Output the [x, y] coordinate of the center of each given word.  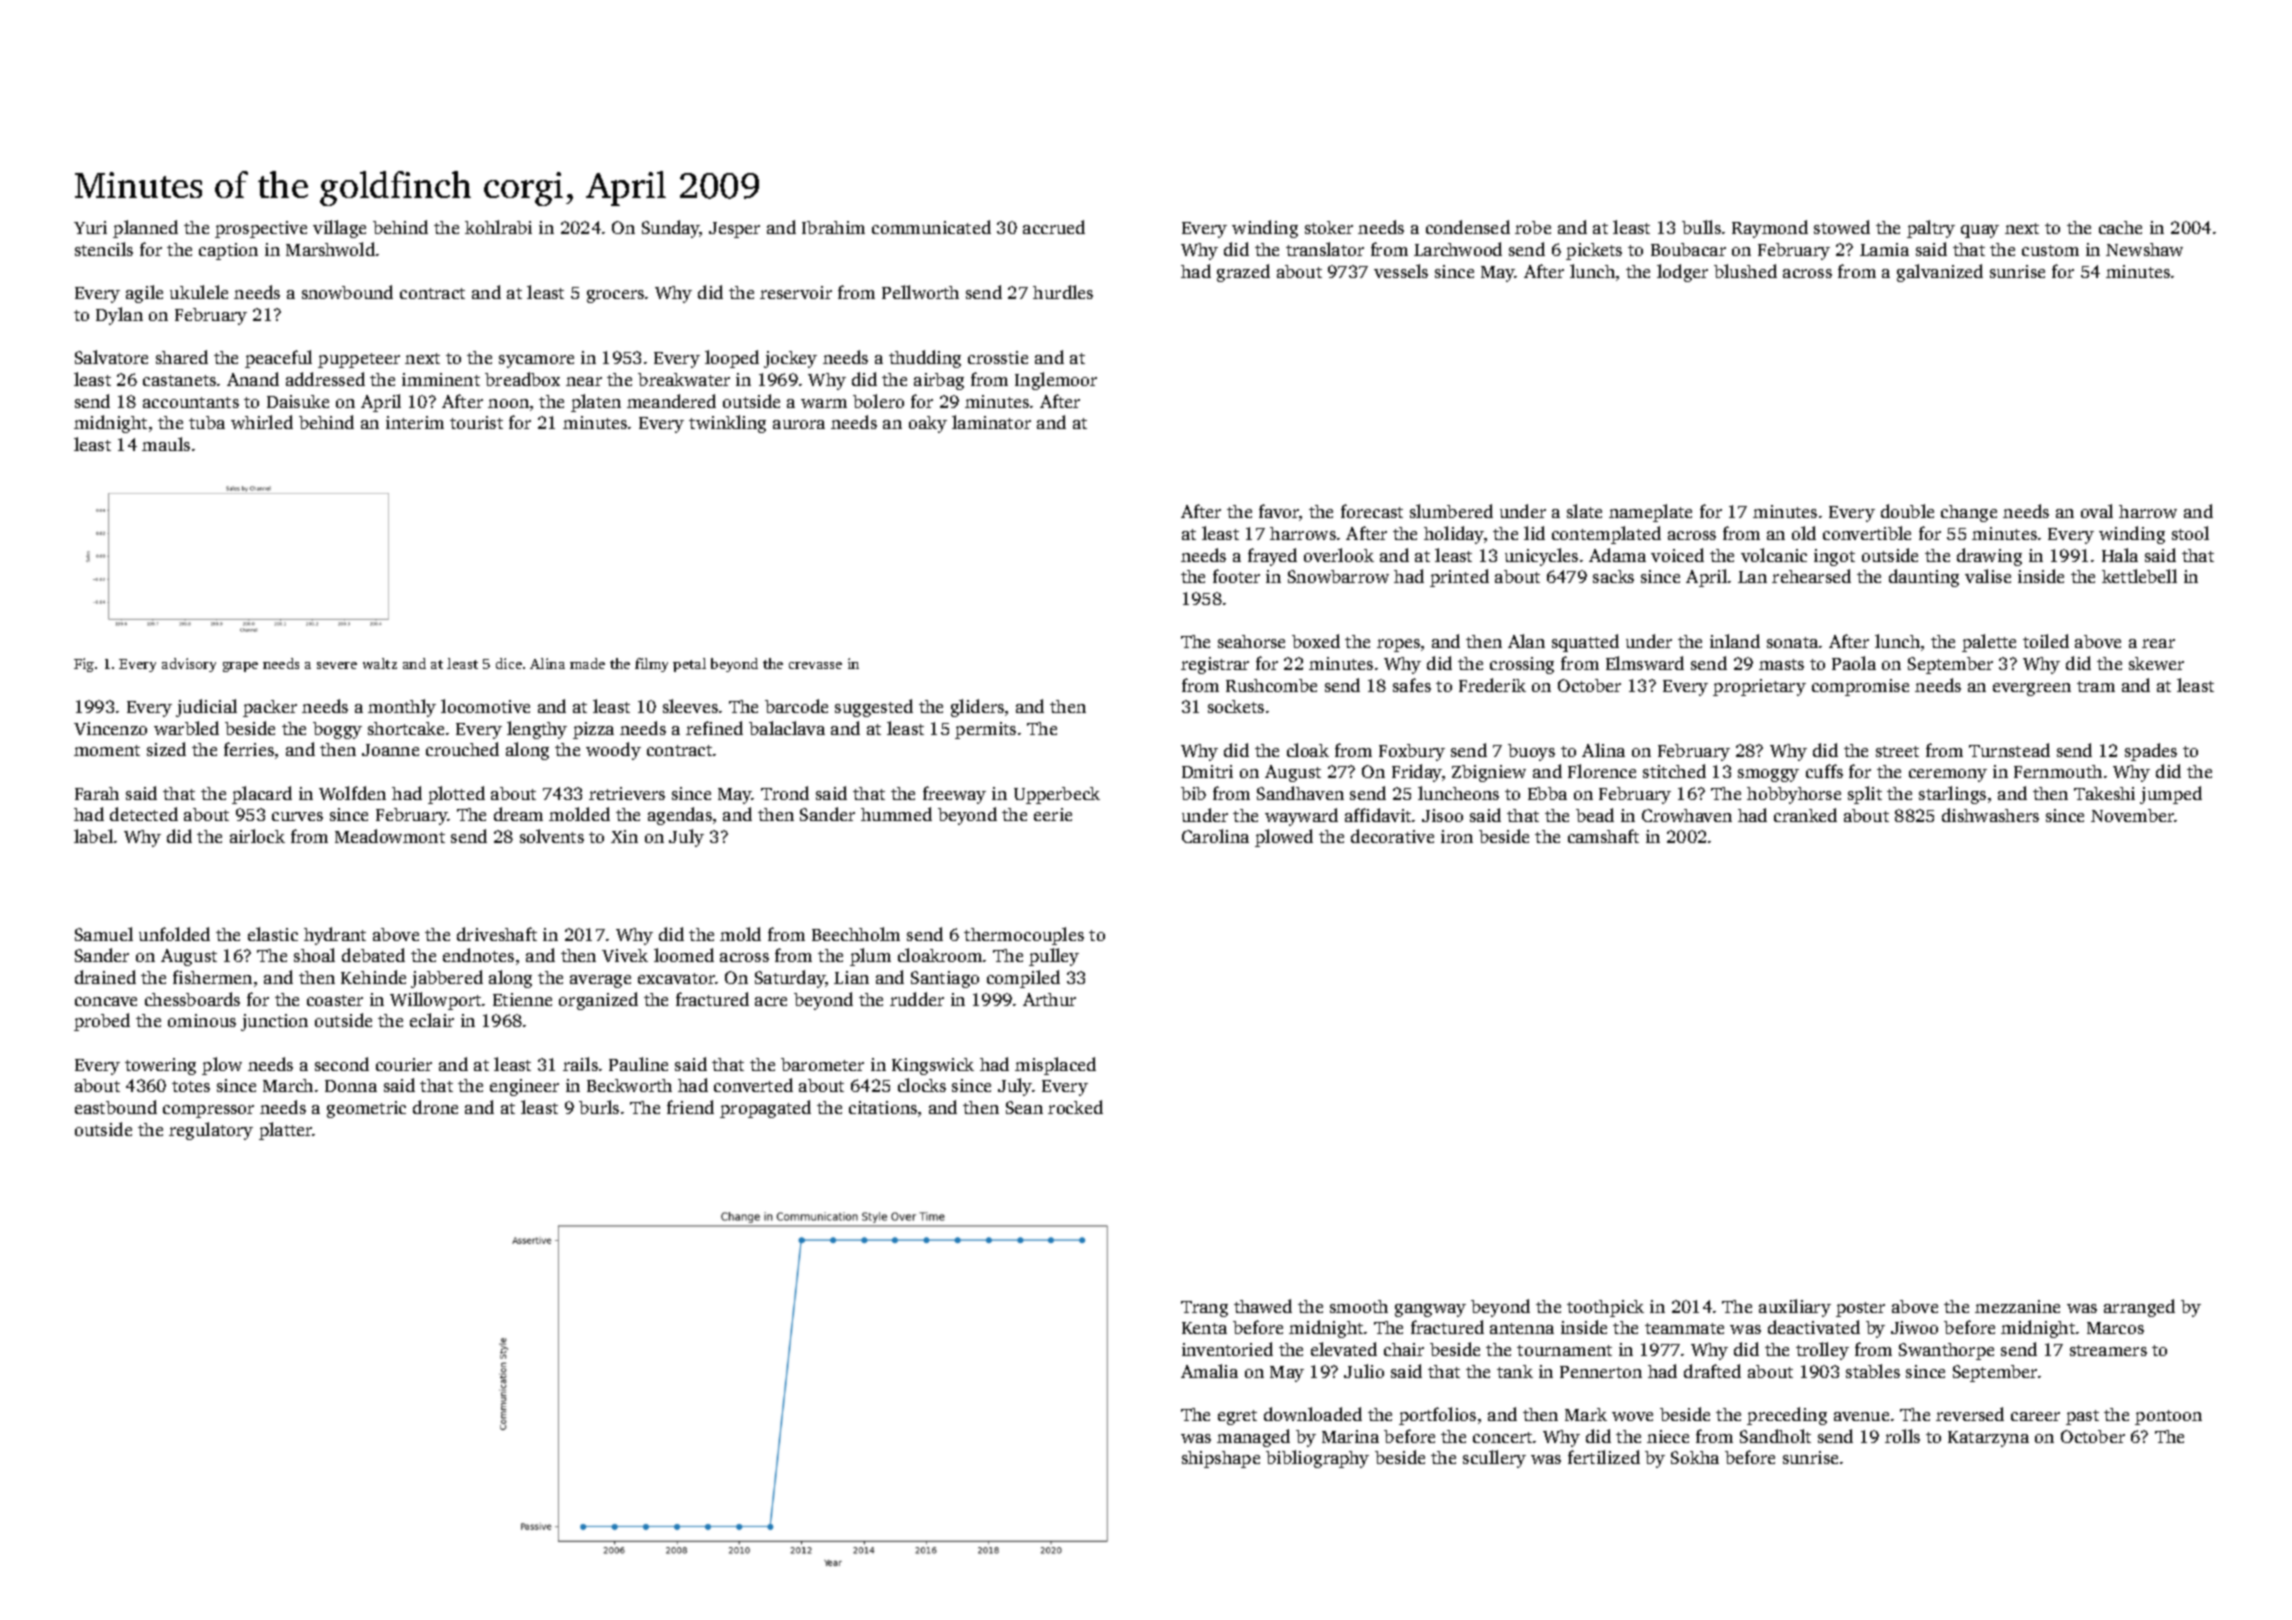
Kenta [1204, 1328]
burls [599, 1107]
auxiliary [1795, 1308]
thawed [1263, 1306]
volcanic [1774, 555]
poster [1860, 1309]
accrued [1054, 227]
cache [2120, 227]
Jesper [734, 230]
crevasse [815, 665]
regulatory [211, 1131]
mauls [166, 444]
